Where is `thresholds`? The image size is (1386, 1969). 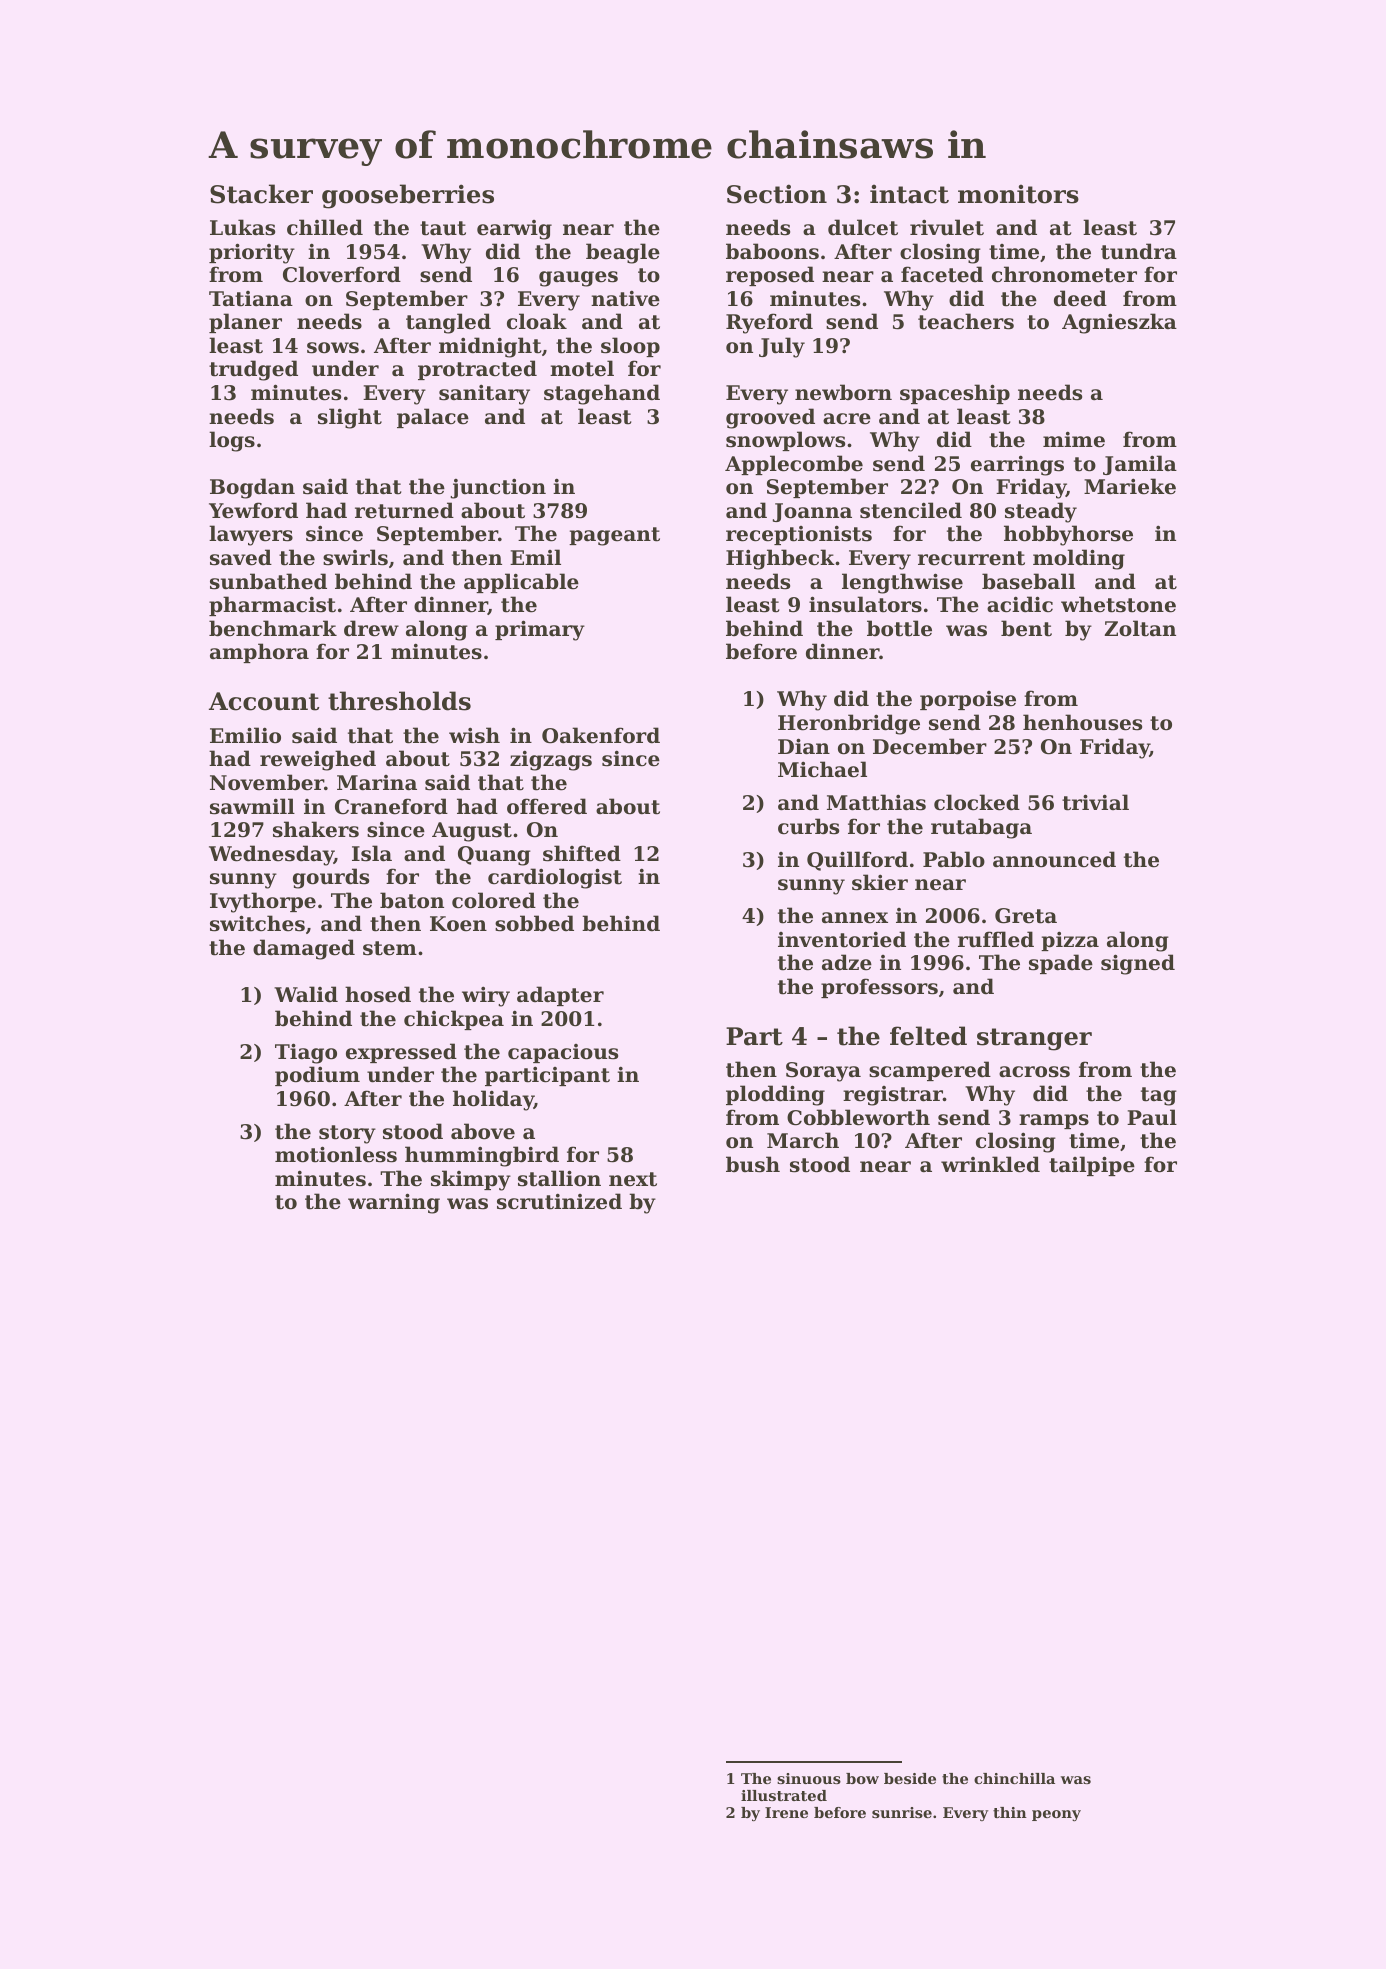
thresholds is located at coordinates (399, 701).
